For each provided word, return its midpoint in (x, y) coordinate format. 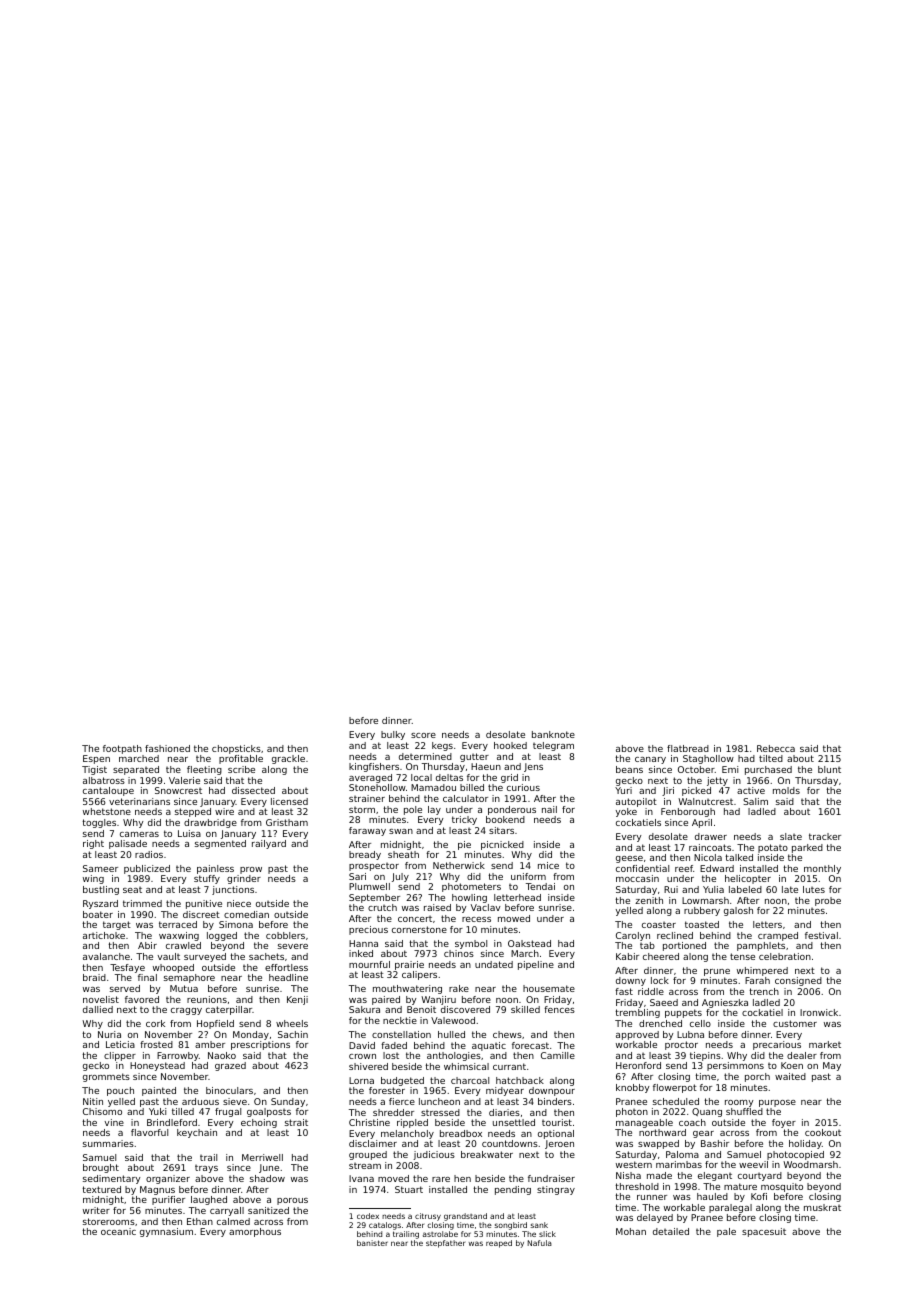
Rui (671, 889)
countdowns (510, 1143)
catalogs (385, 1226)
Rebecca (776, 748)
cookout (823, 1132)
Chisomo (102, 1111)
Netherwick (459, 865)
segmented (220, 844)
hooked (510, 745)
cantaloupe (108, 791)
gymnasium (166, 1232)
